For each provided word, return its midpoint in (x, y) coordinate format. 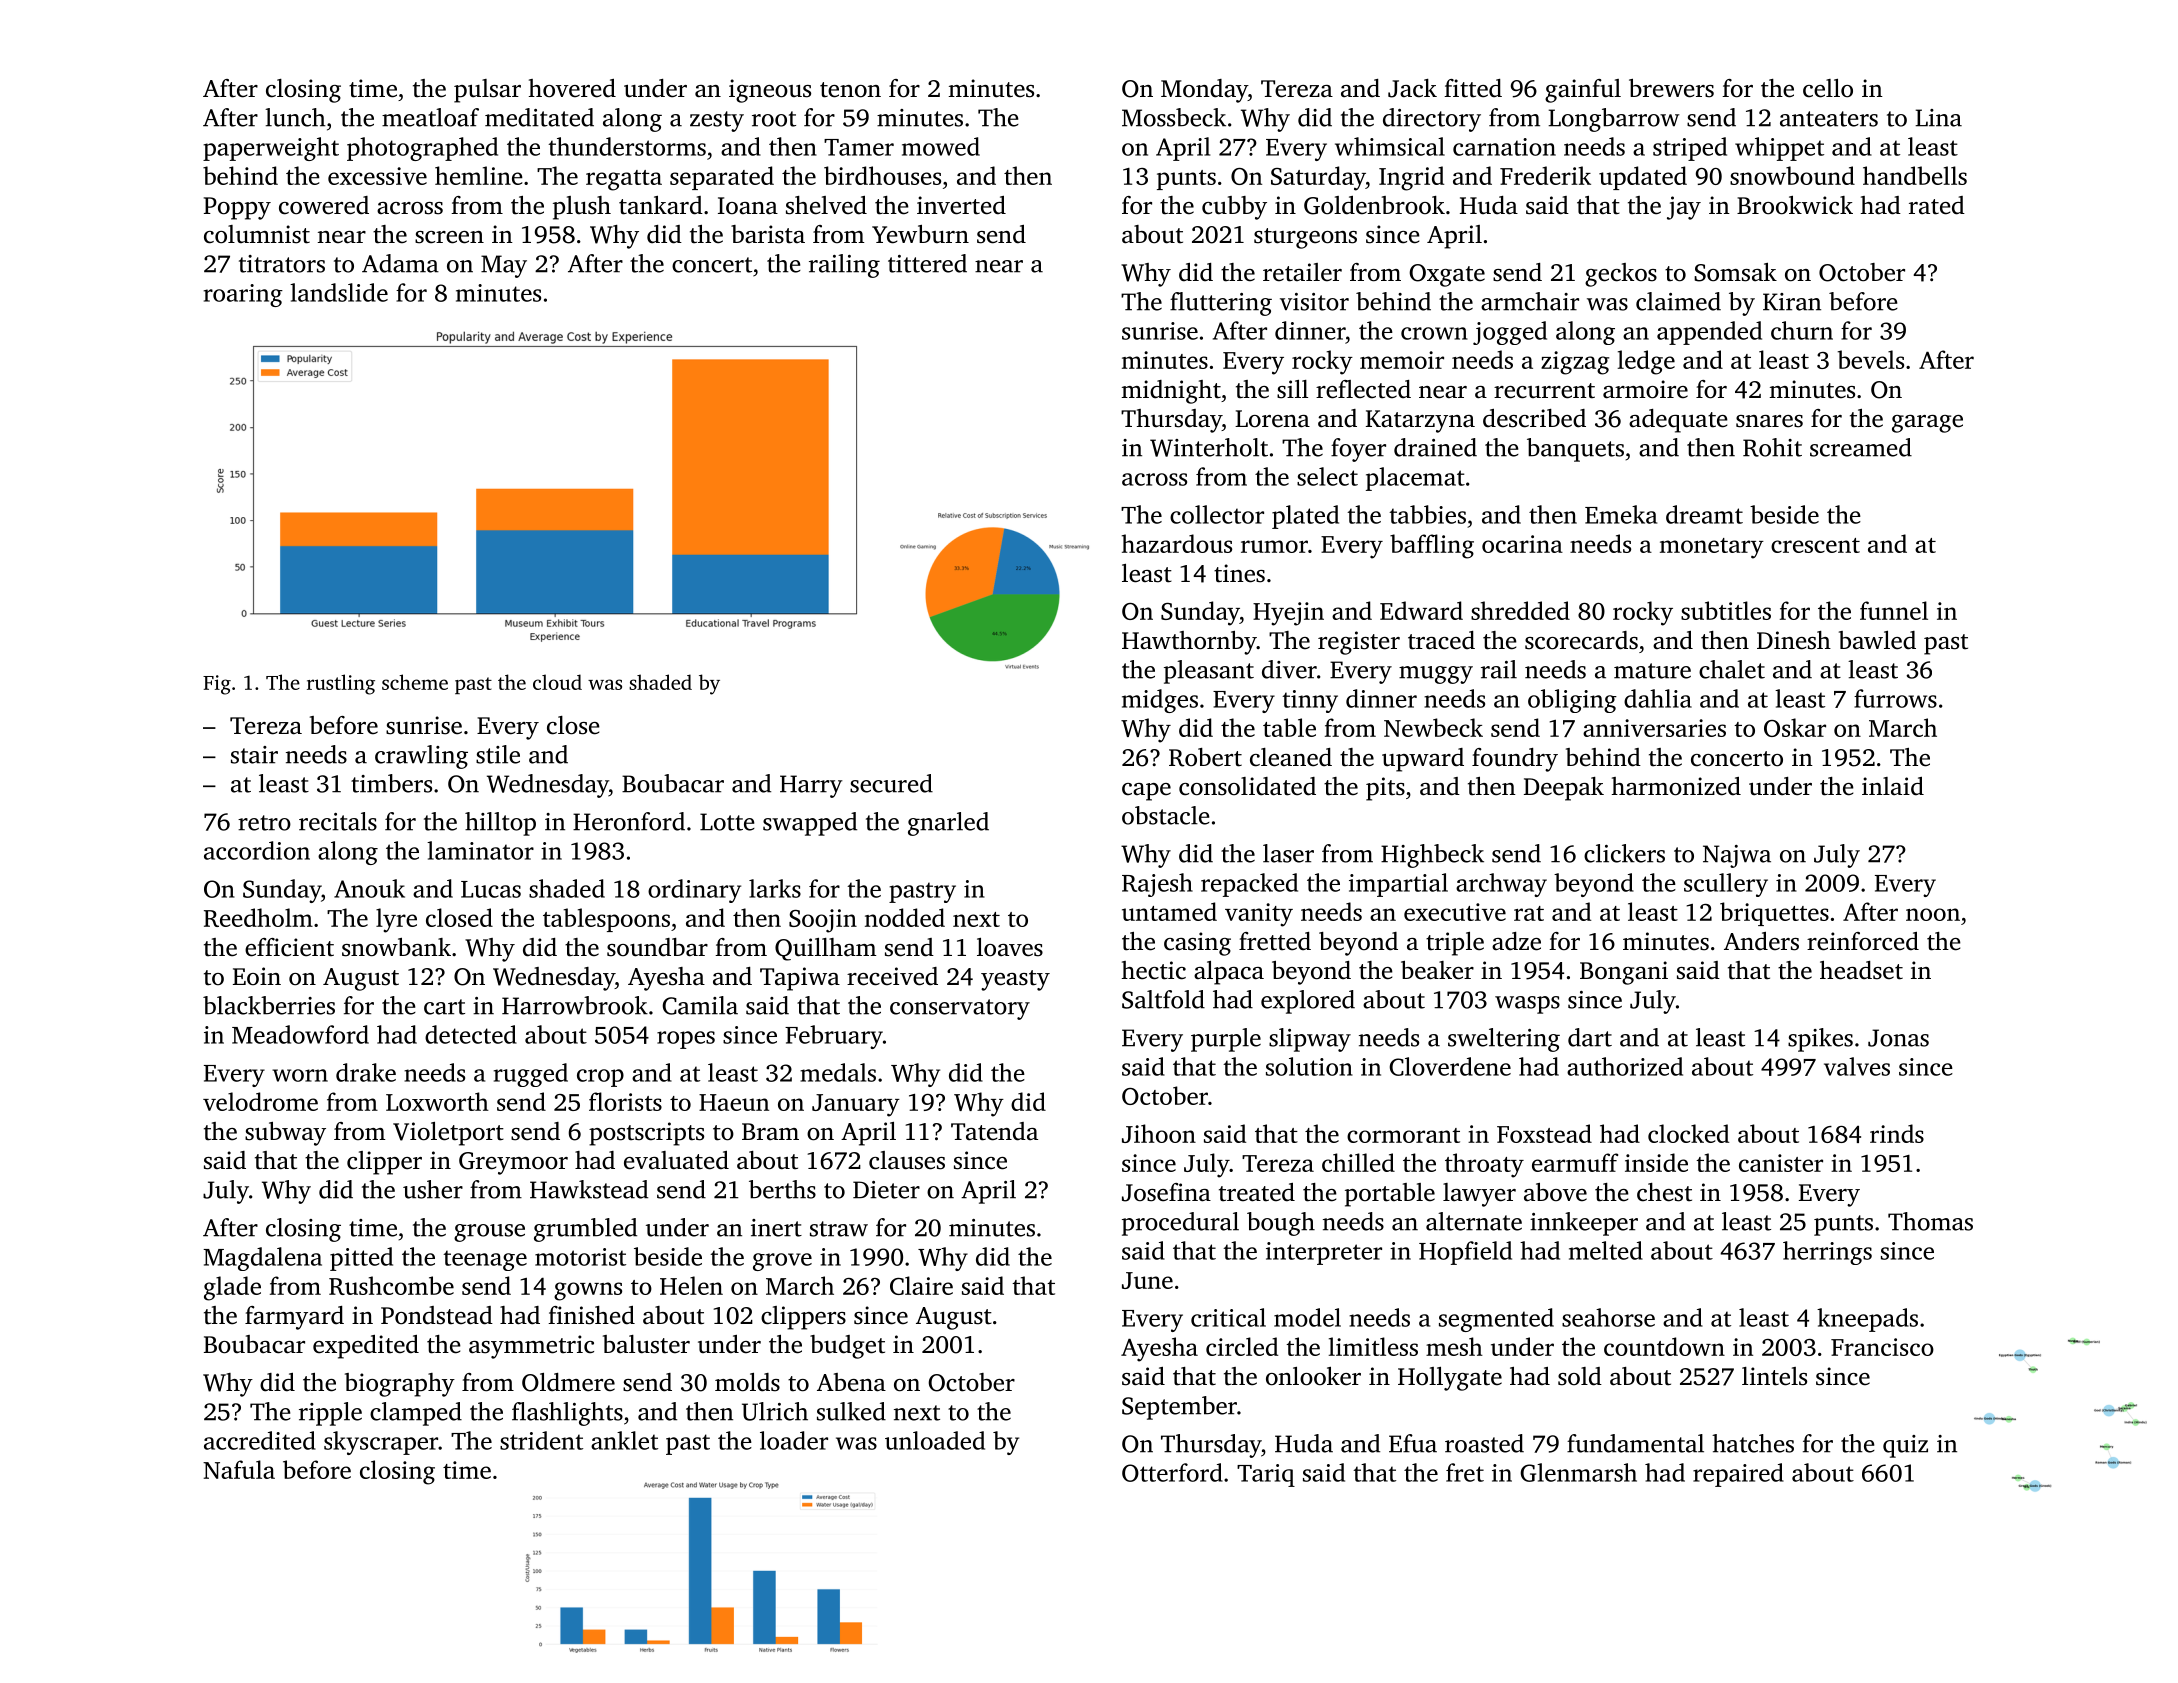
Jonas (1898, 1038)
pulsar (487, 91)
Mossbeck (1174, 117)
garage (1927, 424)
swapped (810, 824)
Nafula (239, 1469)
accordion (257, 850)
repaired (1738, 1475)
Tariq (1266, 1475)
